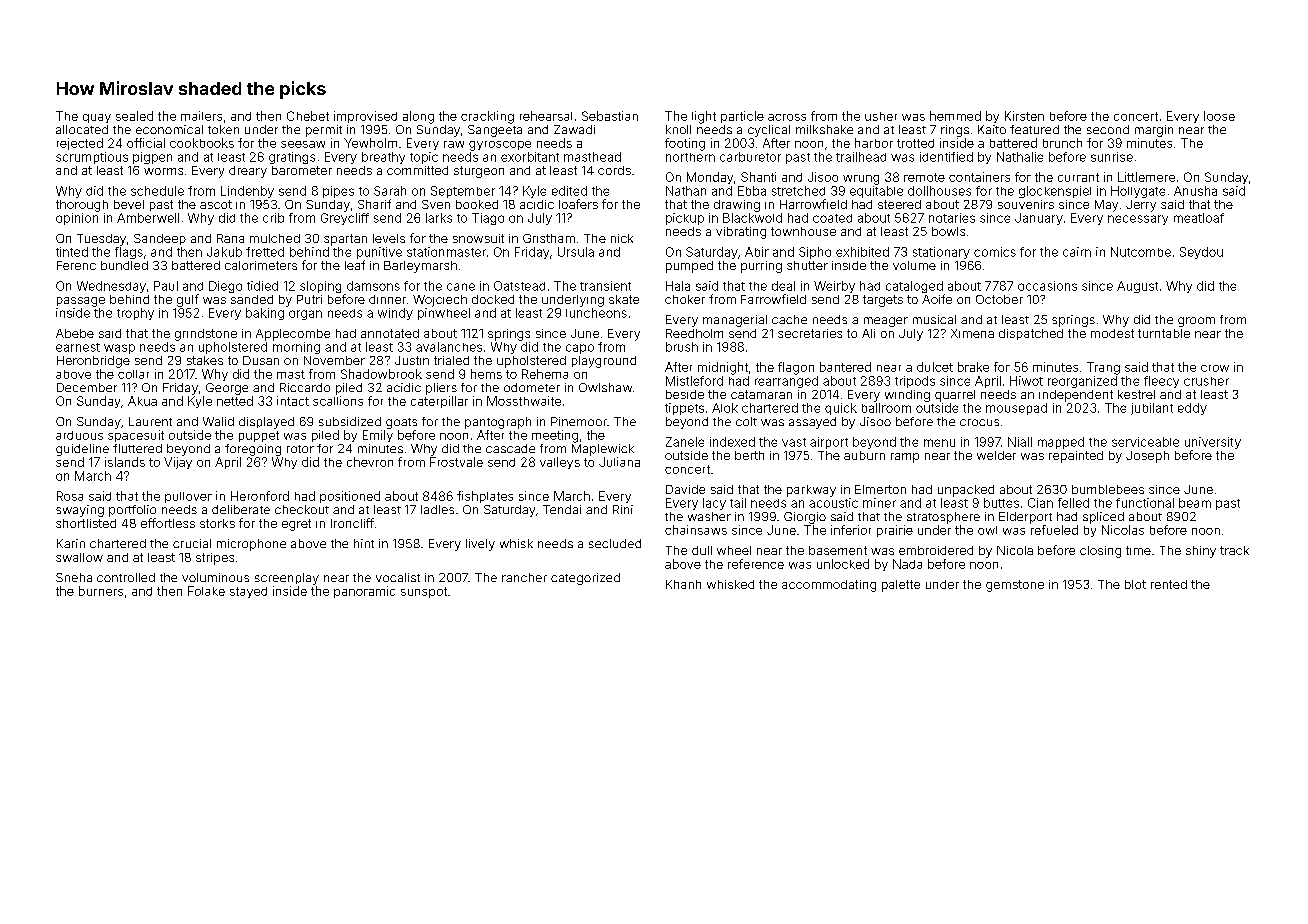 Image resolution: width=1308 pixels, height=924 pixels. Describe the element at coordinates (683, 584) in the page. I see `Khanh` at that location.
